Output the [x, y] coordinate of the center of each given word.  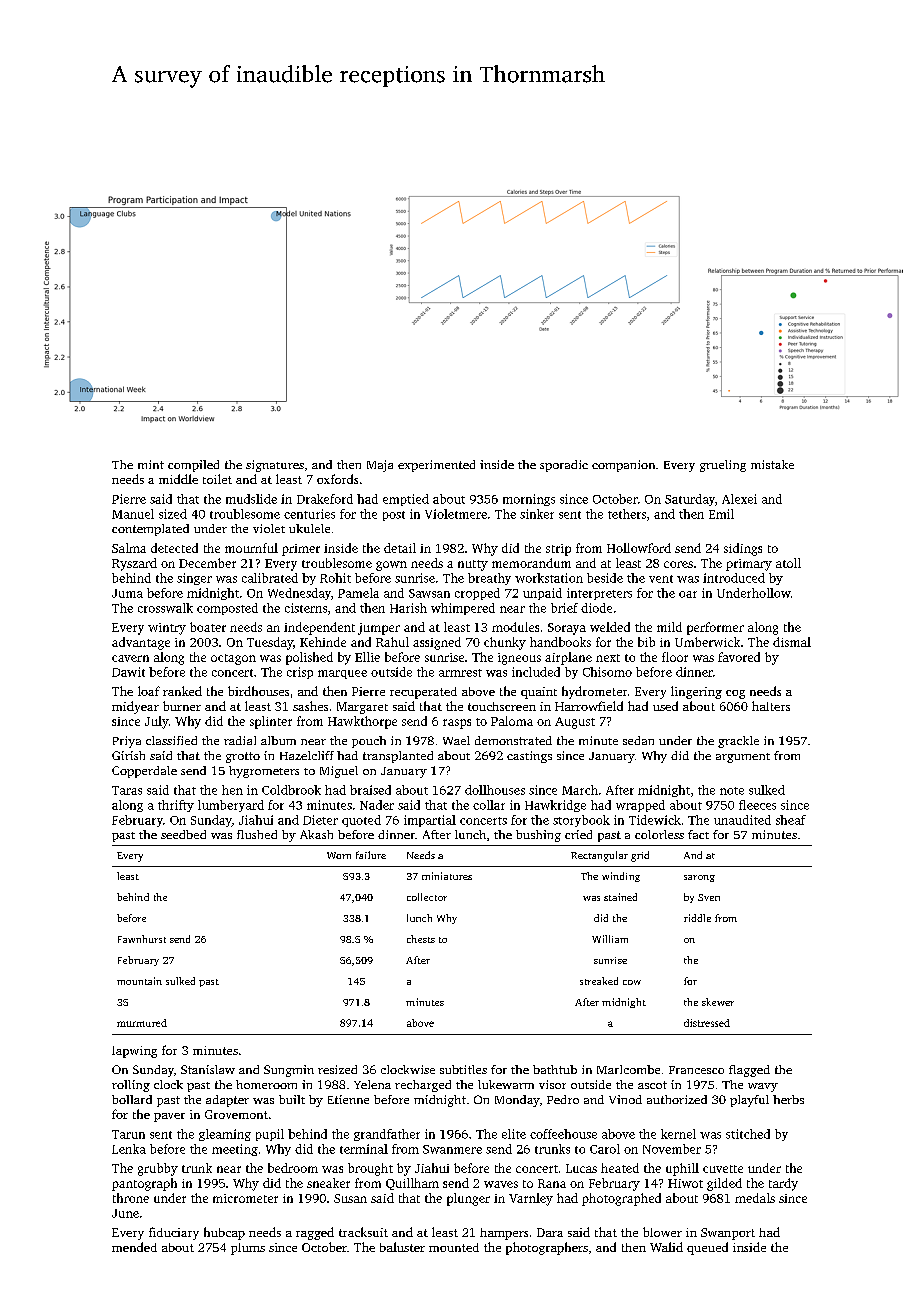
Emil [721, 514]
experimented [436, 466]
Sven [709, 897]
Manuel [133, 514]
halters [771, 706]
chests [421, 939]
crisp [300, 673]
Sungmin [289, 1071]
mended [134, 1247]
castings [529, 757]
